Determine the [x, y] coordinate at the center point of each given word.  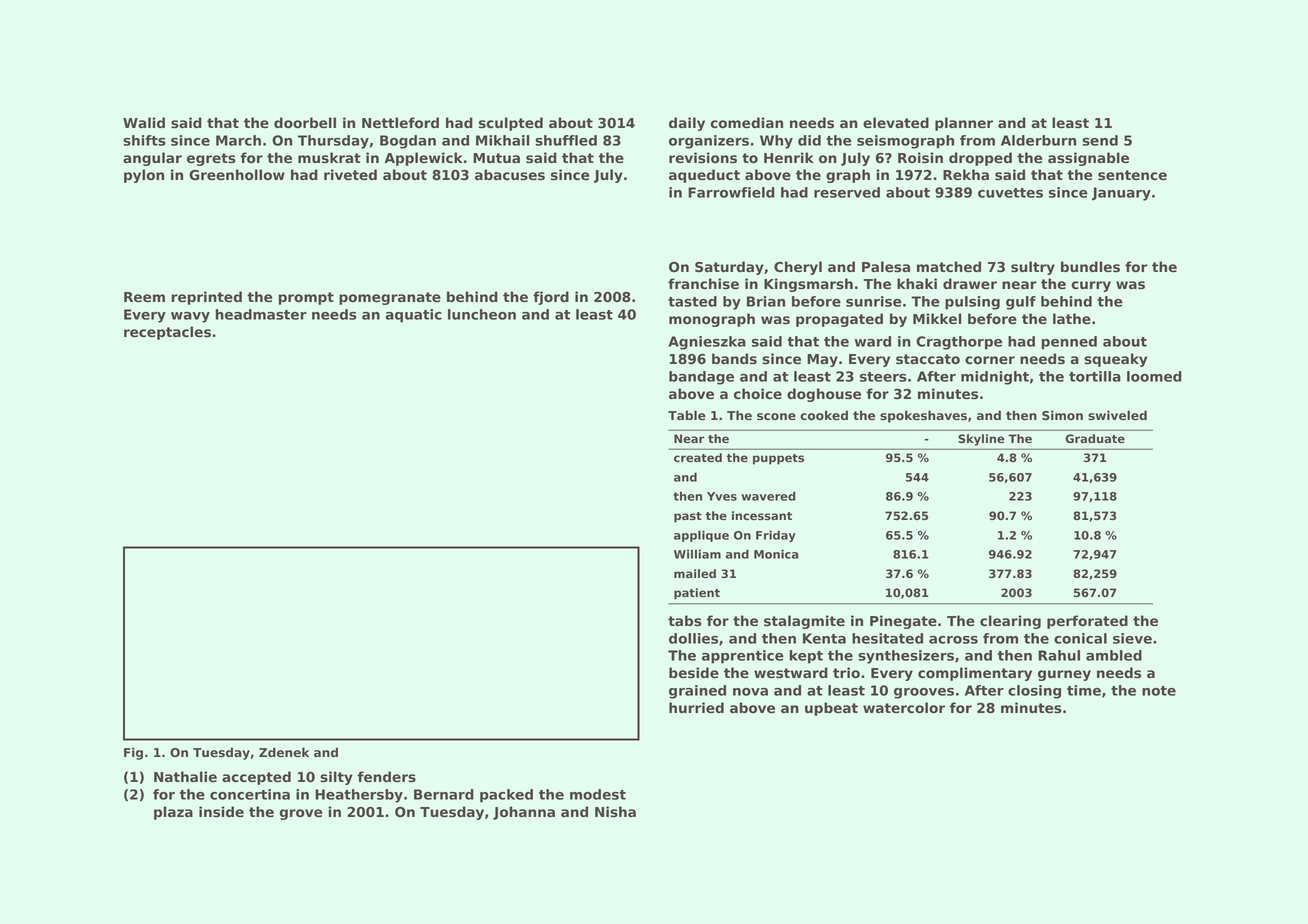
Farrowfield [731, 192]
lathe [1072, 318]
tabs [685, 621]
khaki [917, 283]
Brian [766, 301]
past [688, 517]
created [698, 457]
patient [697, 594]
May [822, 360]
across [953, 640]
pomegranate [390, 298]
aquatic [413, 316]
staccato [928, 359]
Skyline [981, 440]
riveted [350, 174]
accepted [256, 778]
